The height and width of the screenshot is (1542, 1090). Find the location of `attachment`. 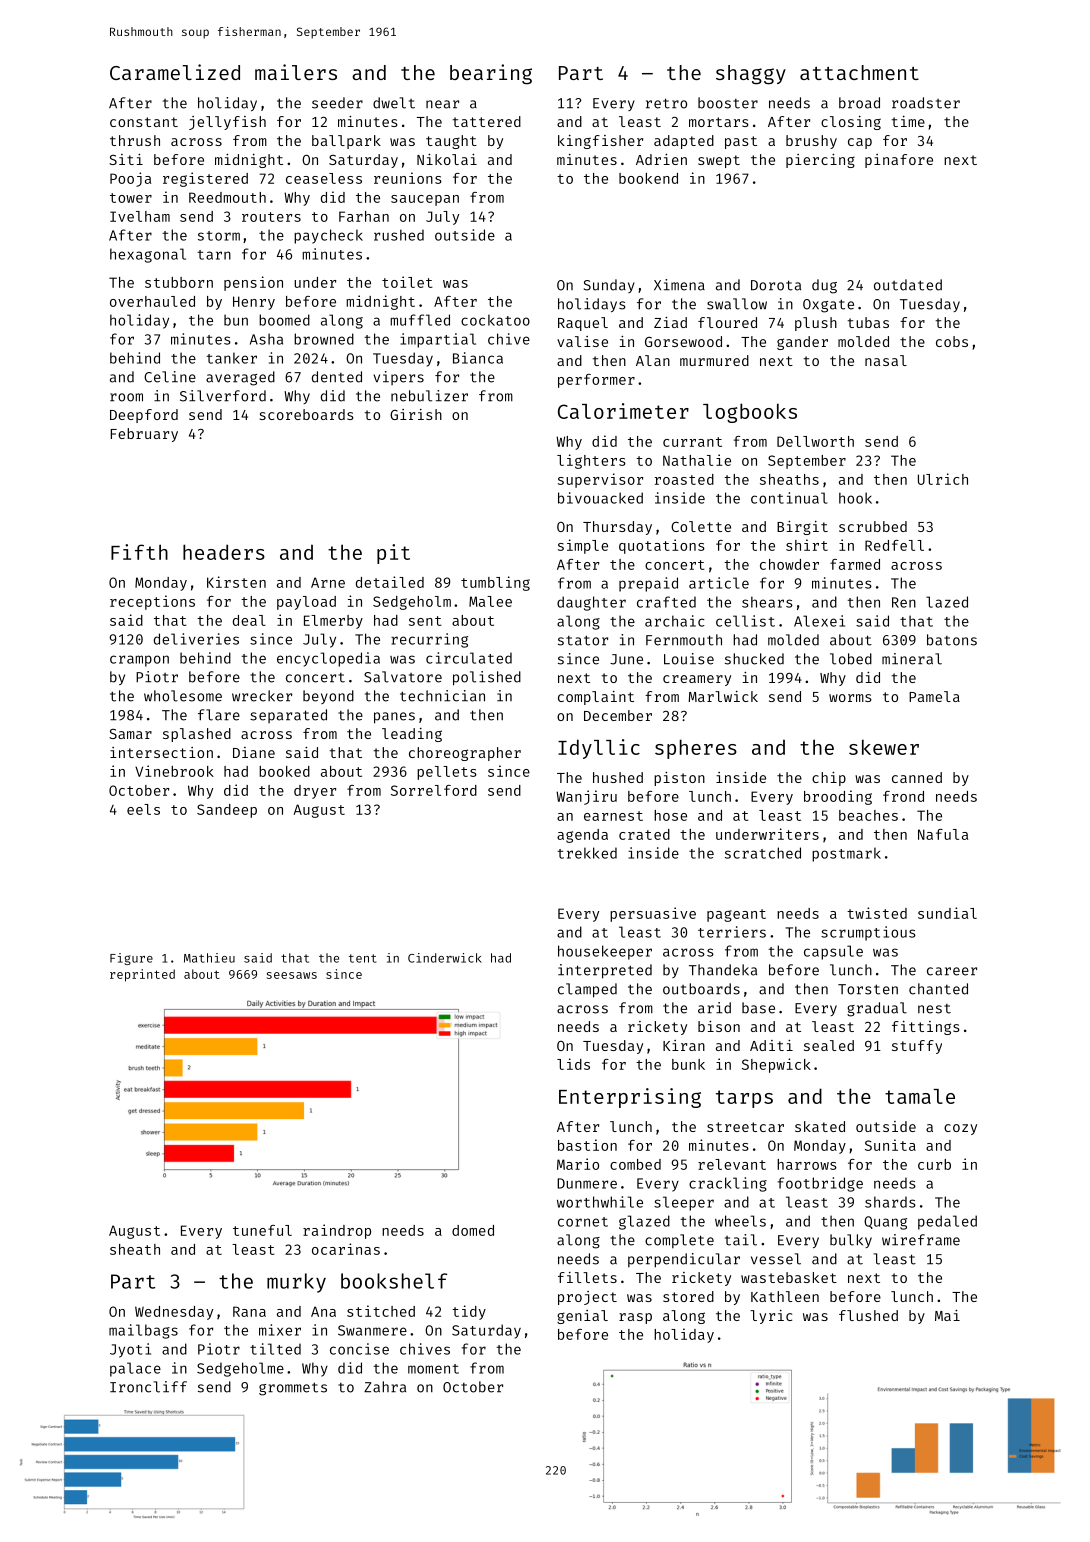

attachment is located at coordinates (859, 72).
